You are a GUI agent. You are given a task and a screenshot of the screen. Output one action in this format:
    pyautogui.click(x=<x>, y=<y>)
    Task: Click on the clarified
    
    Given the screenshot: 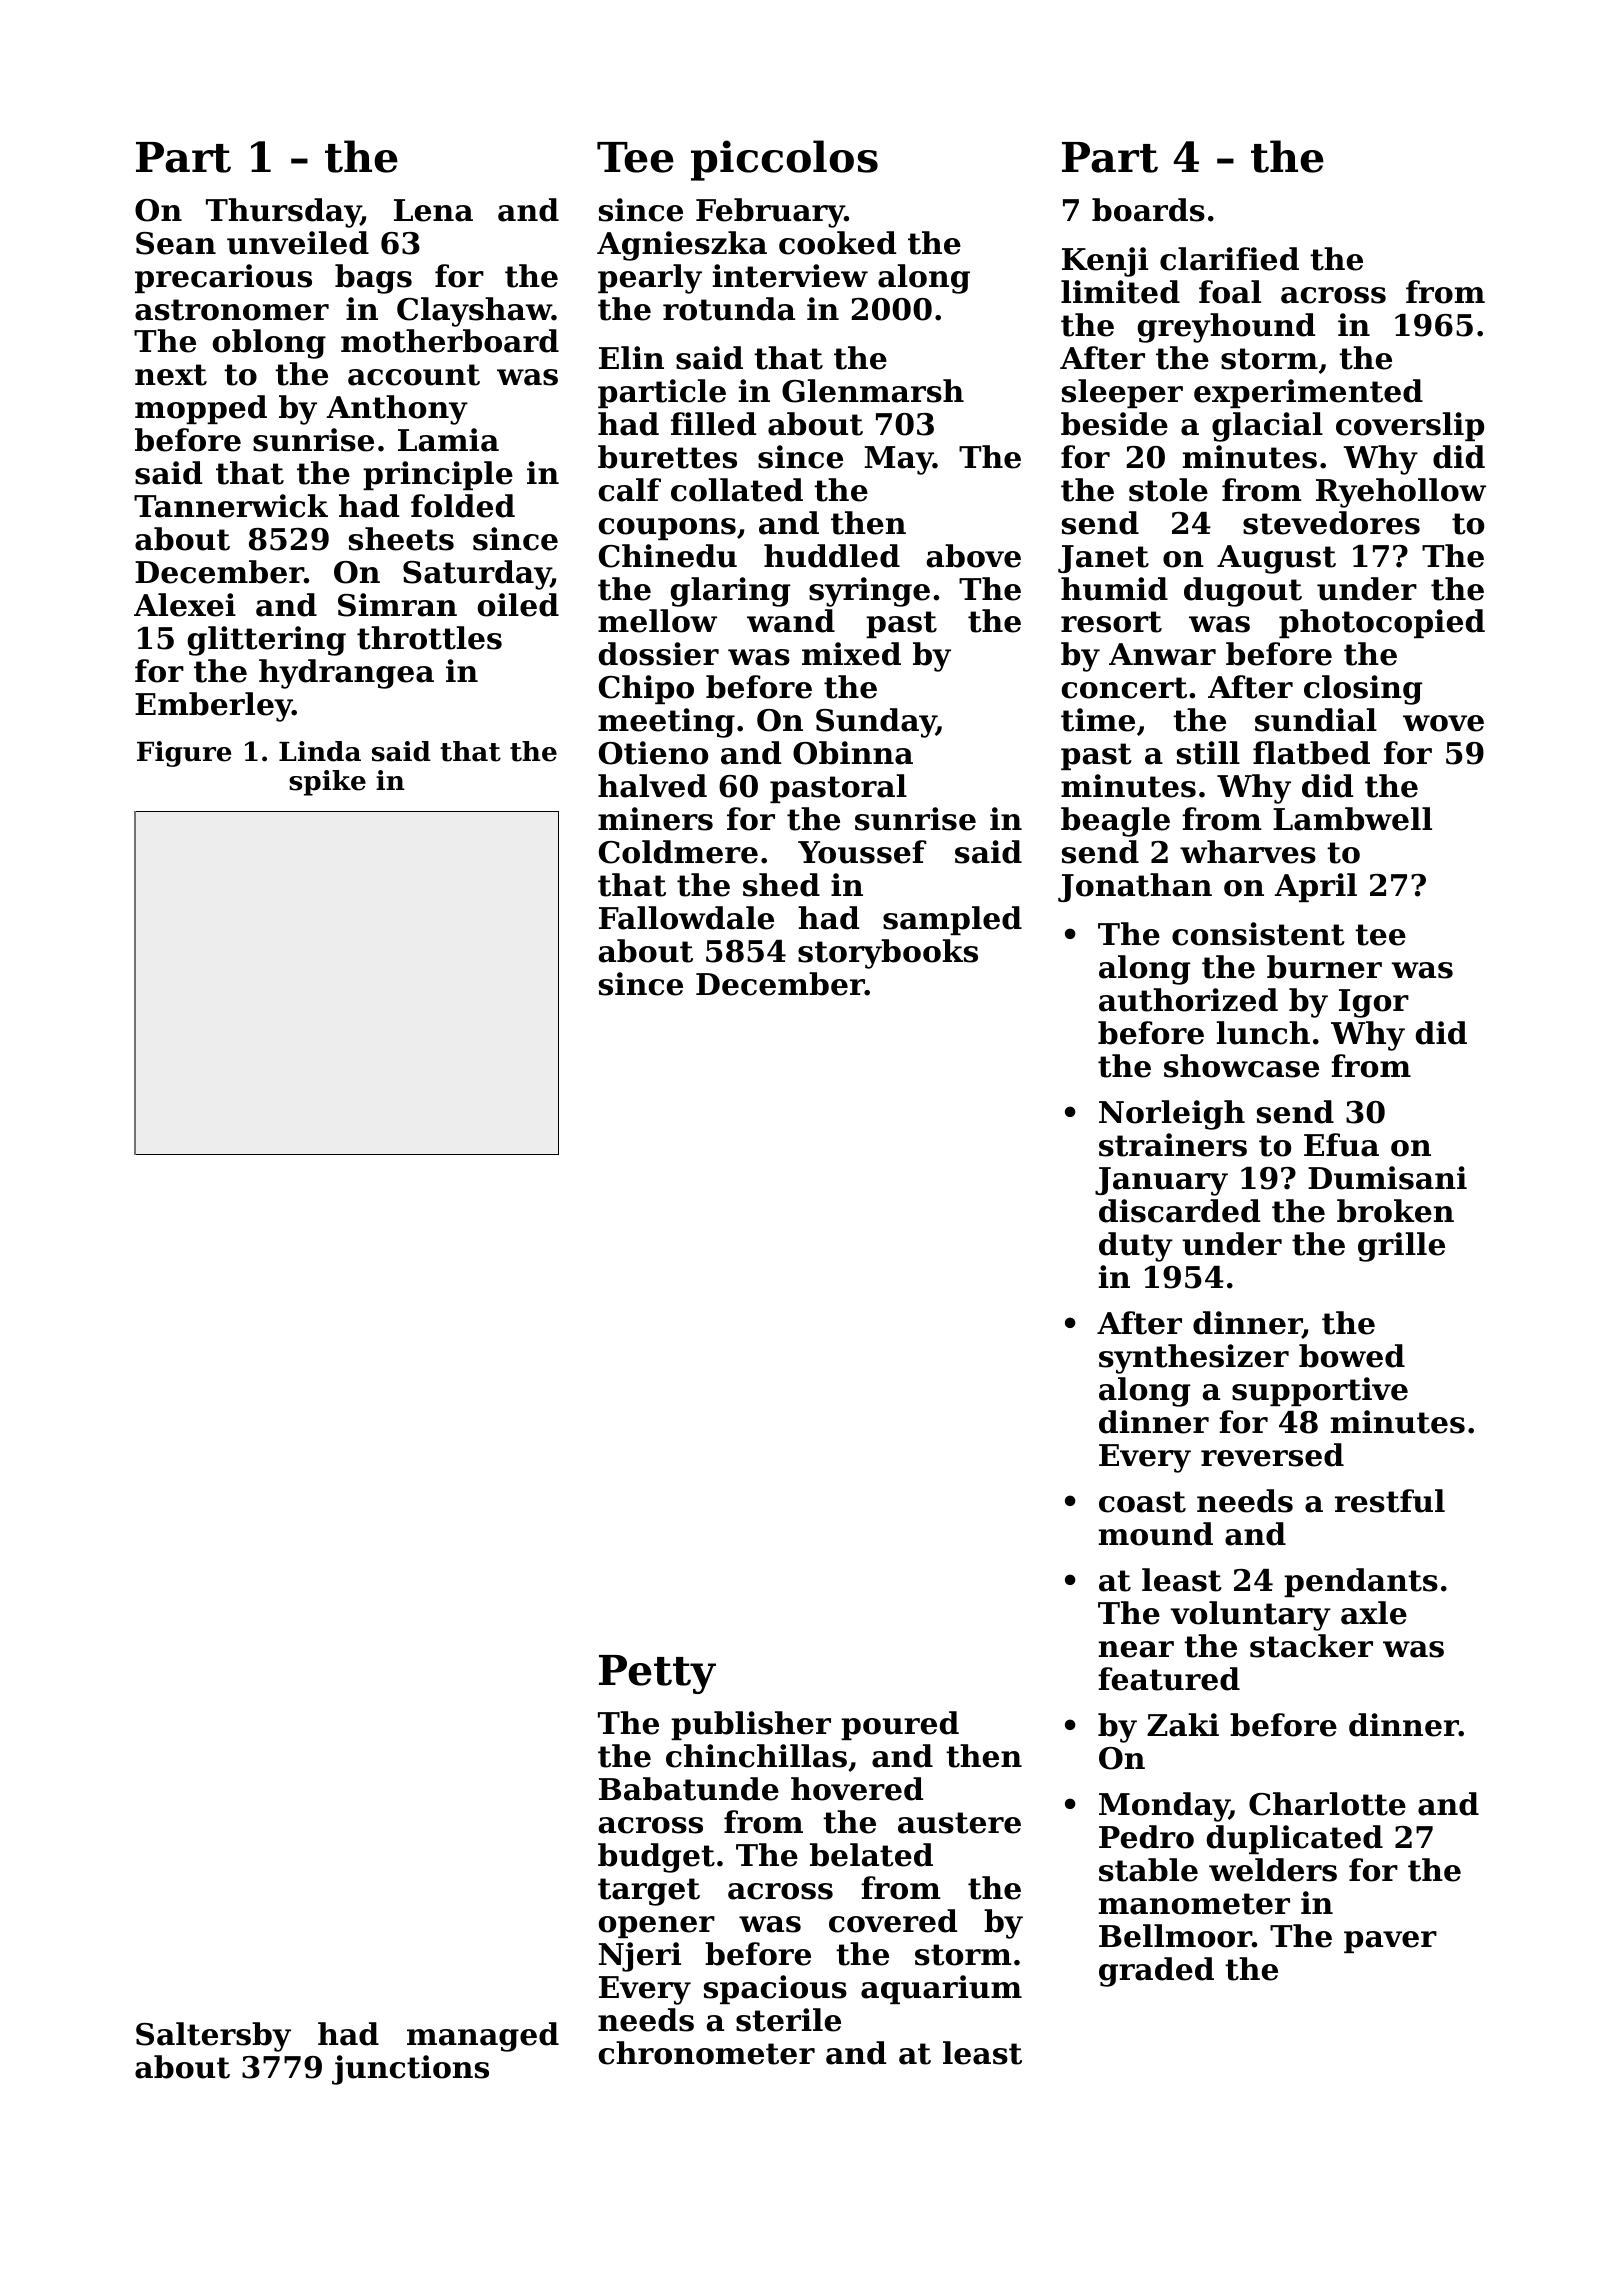 What is the action you would take?
    pyautogui.click(x=1229, y=259)
